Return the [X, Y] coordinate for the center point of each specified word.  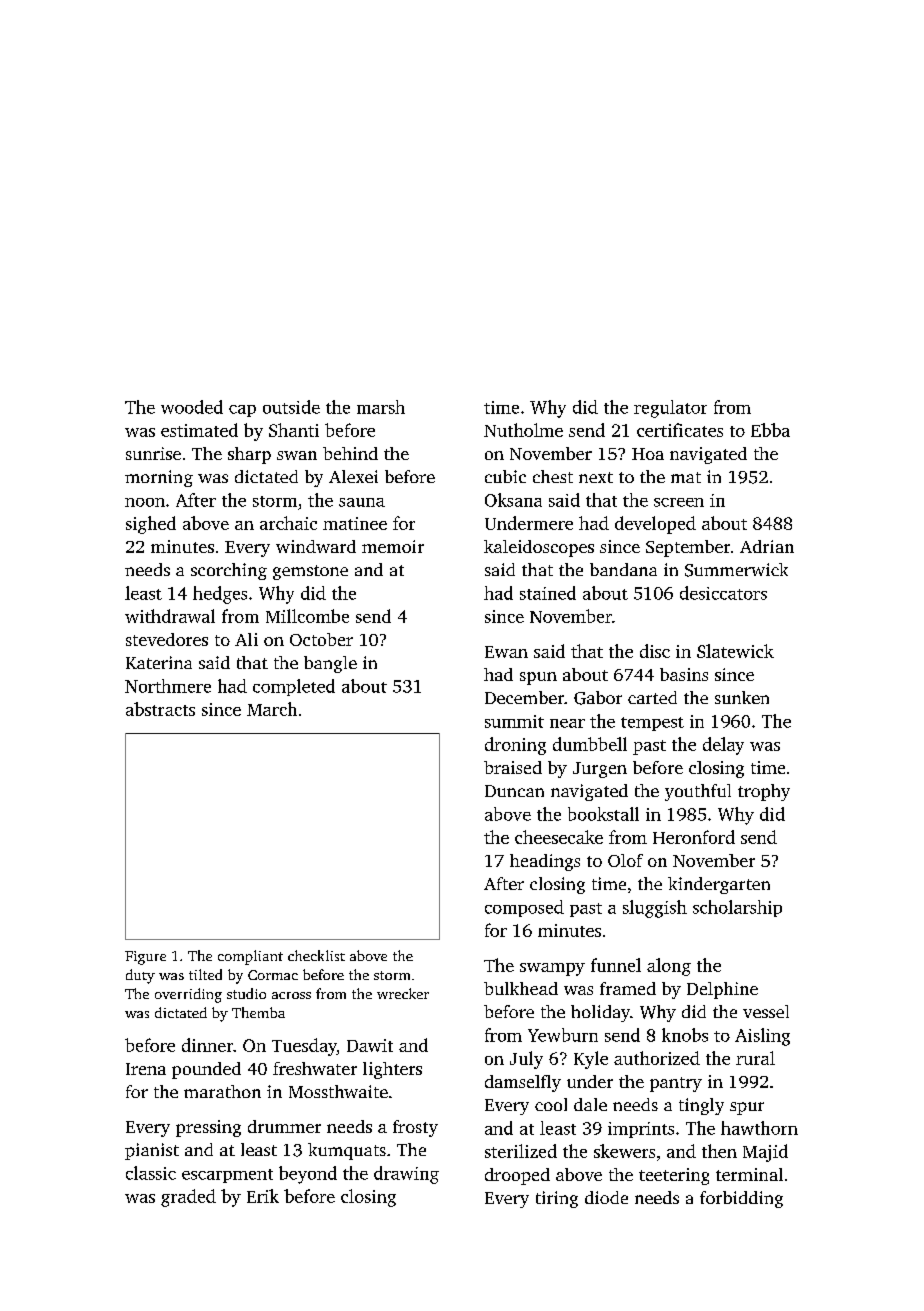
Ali [246, 639]
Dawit [370, 1045]
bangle [330, 664]
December [524, 697]
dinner [207, 1045]
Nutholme [523, 430]
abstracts [160, 709]
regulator [670, 409]
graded [188, 1198]
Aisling [762, 1037]
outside [291, 407]
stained [548, 593]
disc [655, 651]
